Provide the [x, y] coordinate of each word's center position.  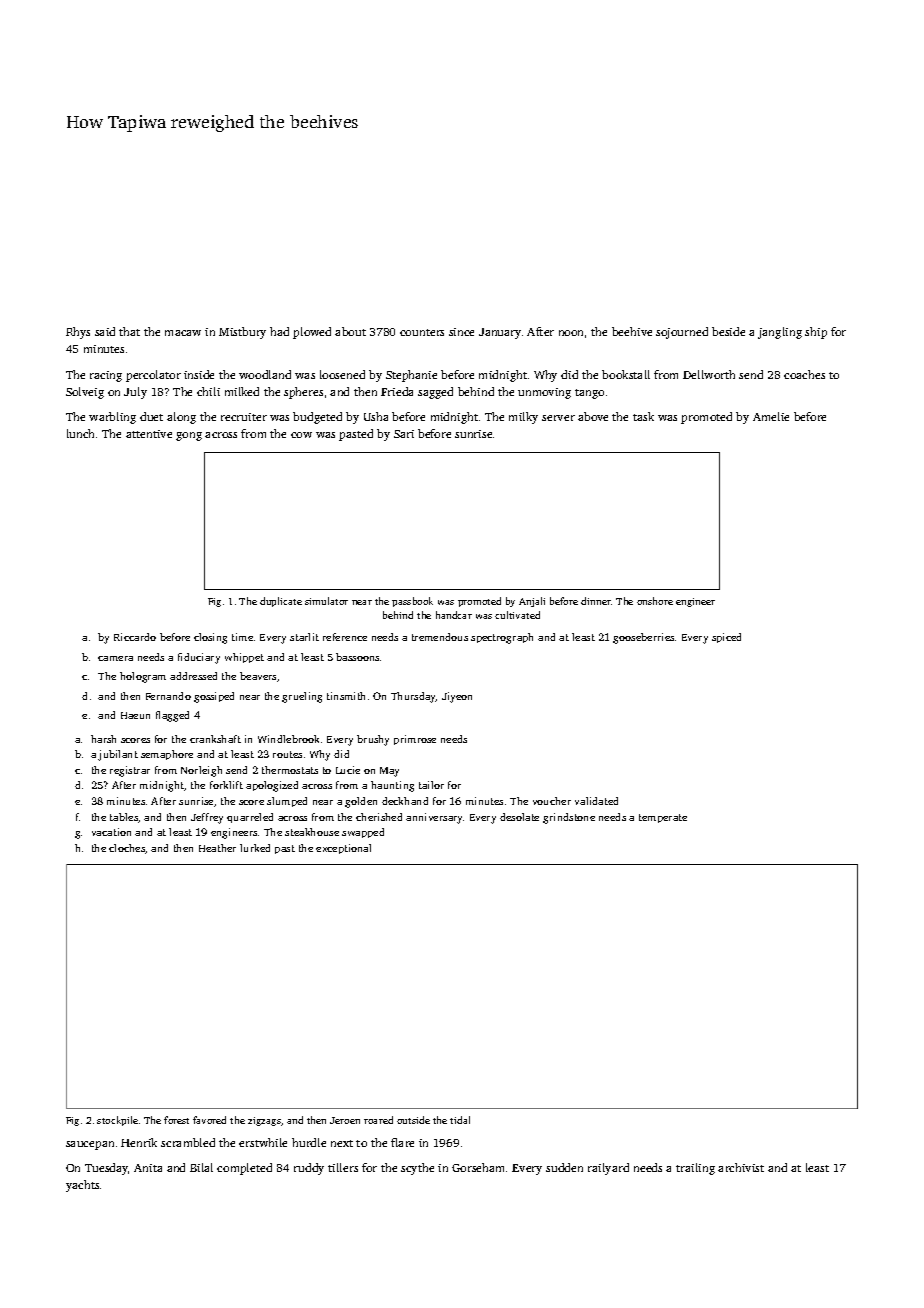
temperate [663, 818]
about [350, 331]
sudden [564, 1167]
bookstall [626, 374]
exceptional [343, 849]
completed [244, 1169]
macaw [183, 333]
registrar [130, 771]
